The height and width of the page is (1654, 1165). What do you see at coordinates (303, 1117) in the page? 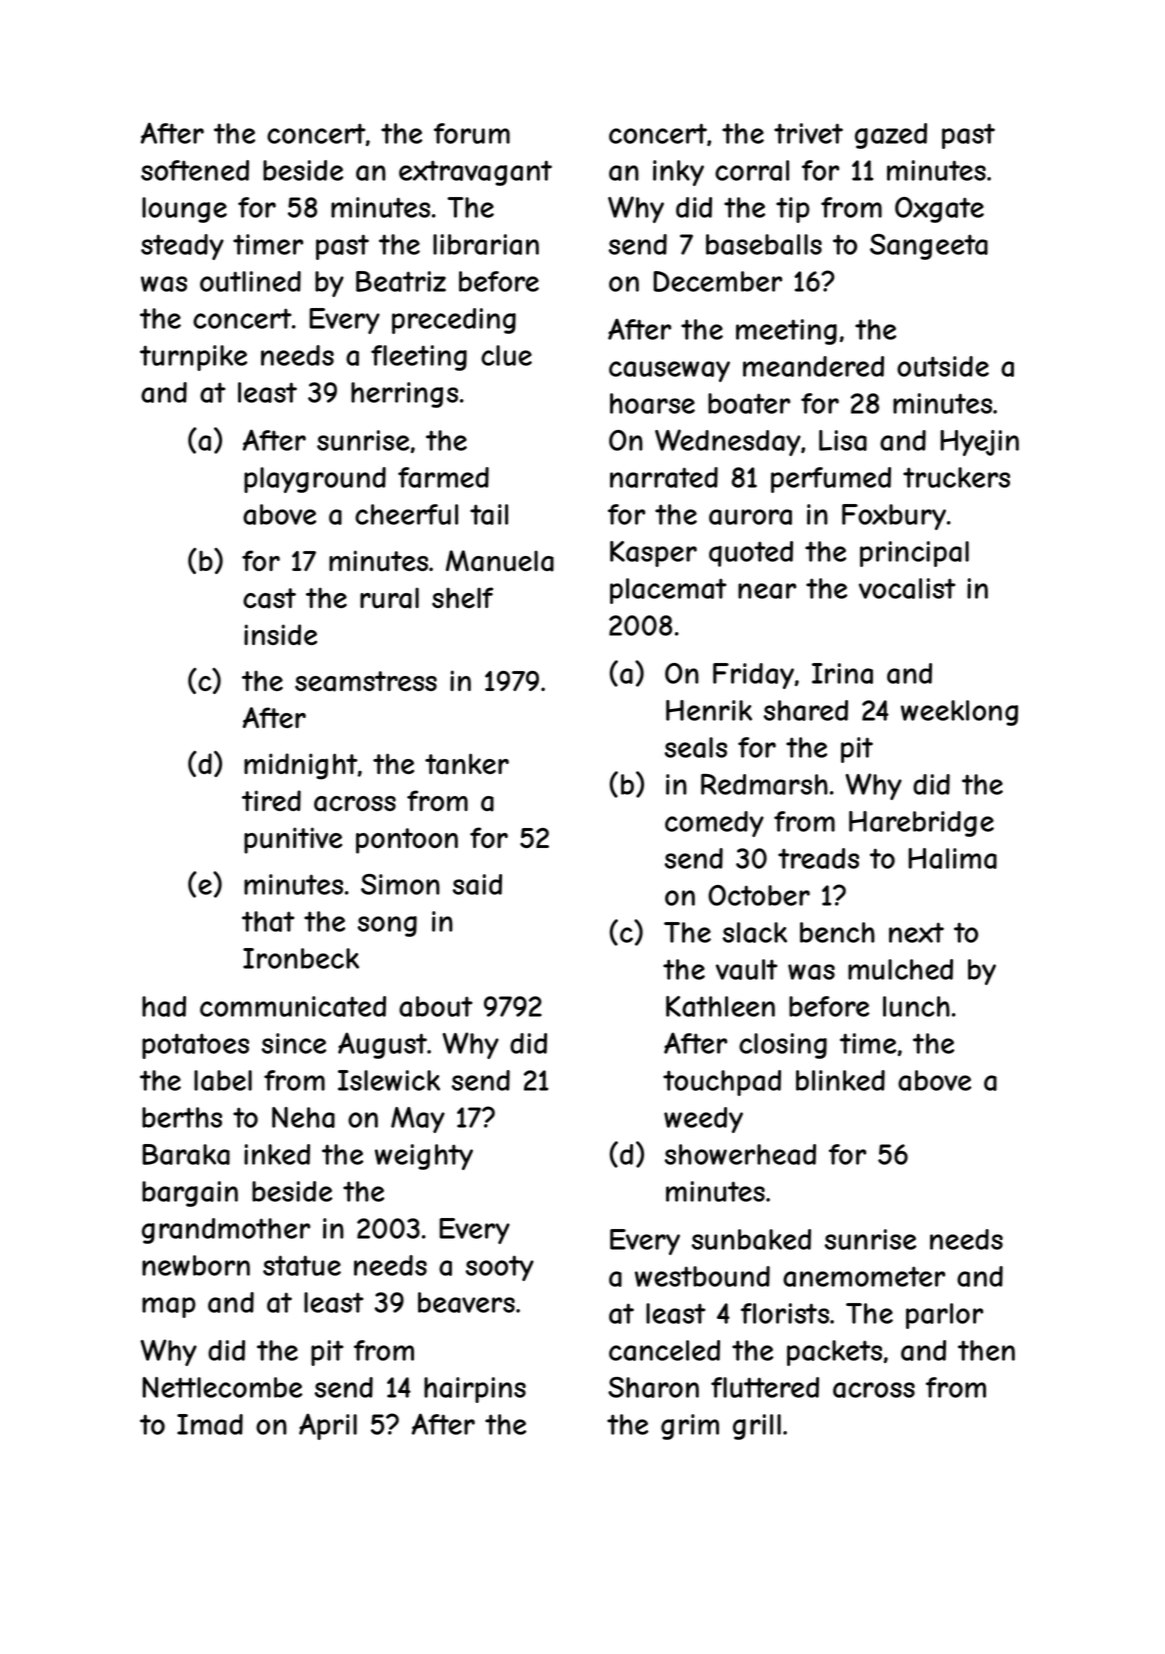
I see `Neha` at bounding box center [303, 1117].
